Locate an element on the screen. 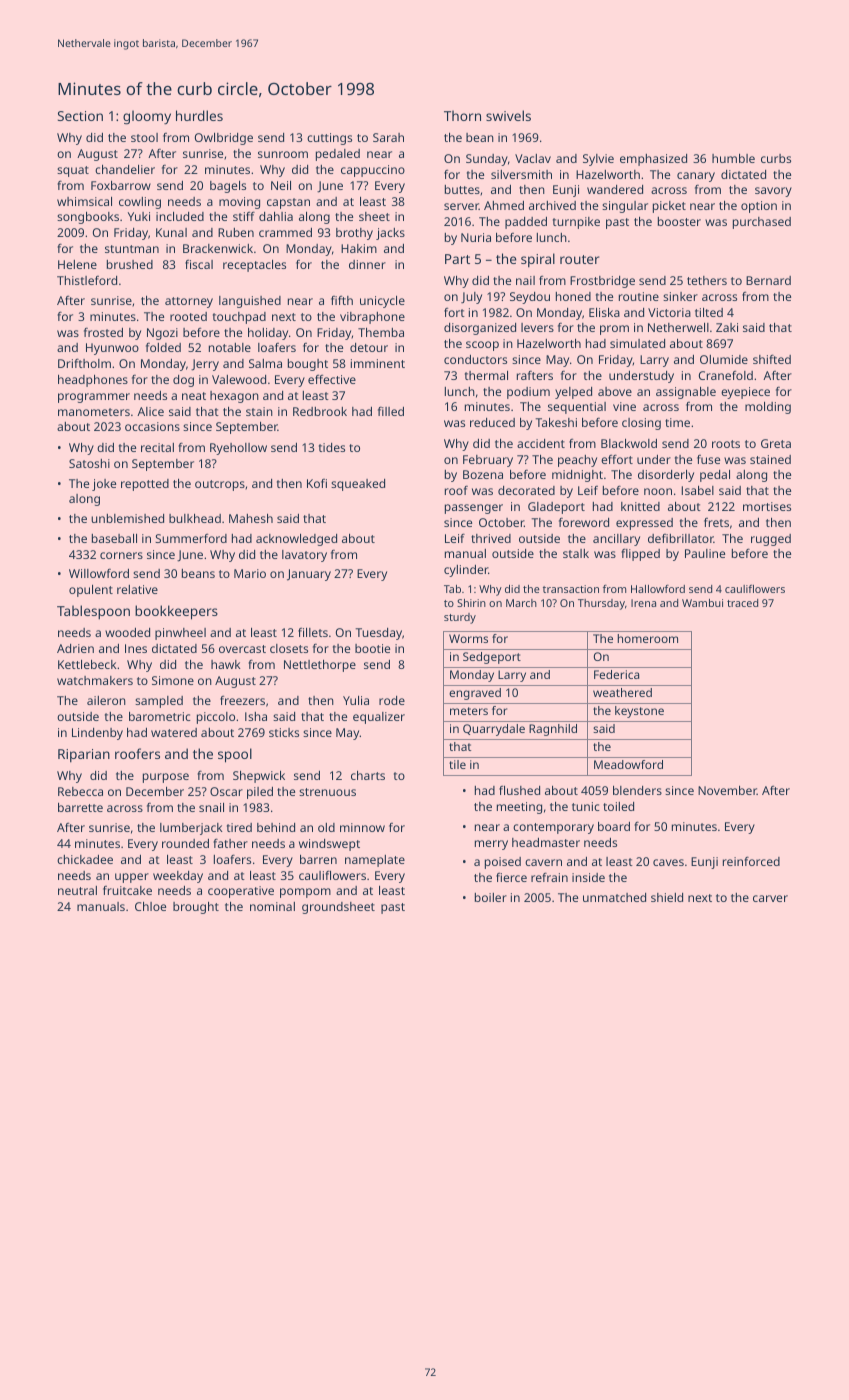  headmaster is located at coordinates (546, 842).
